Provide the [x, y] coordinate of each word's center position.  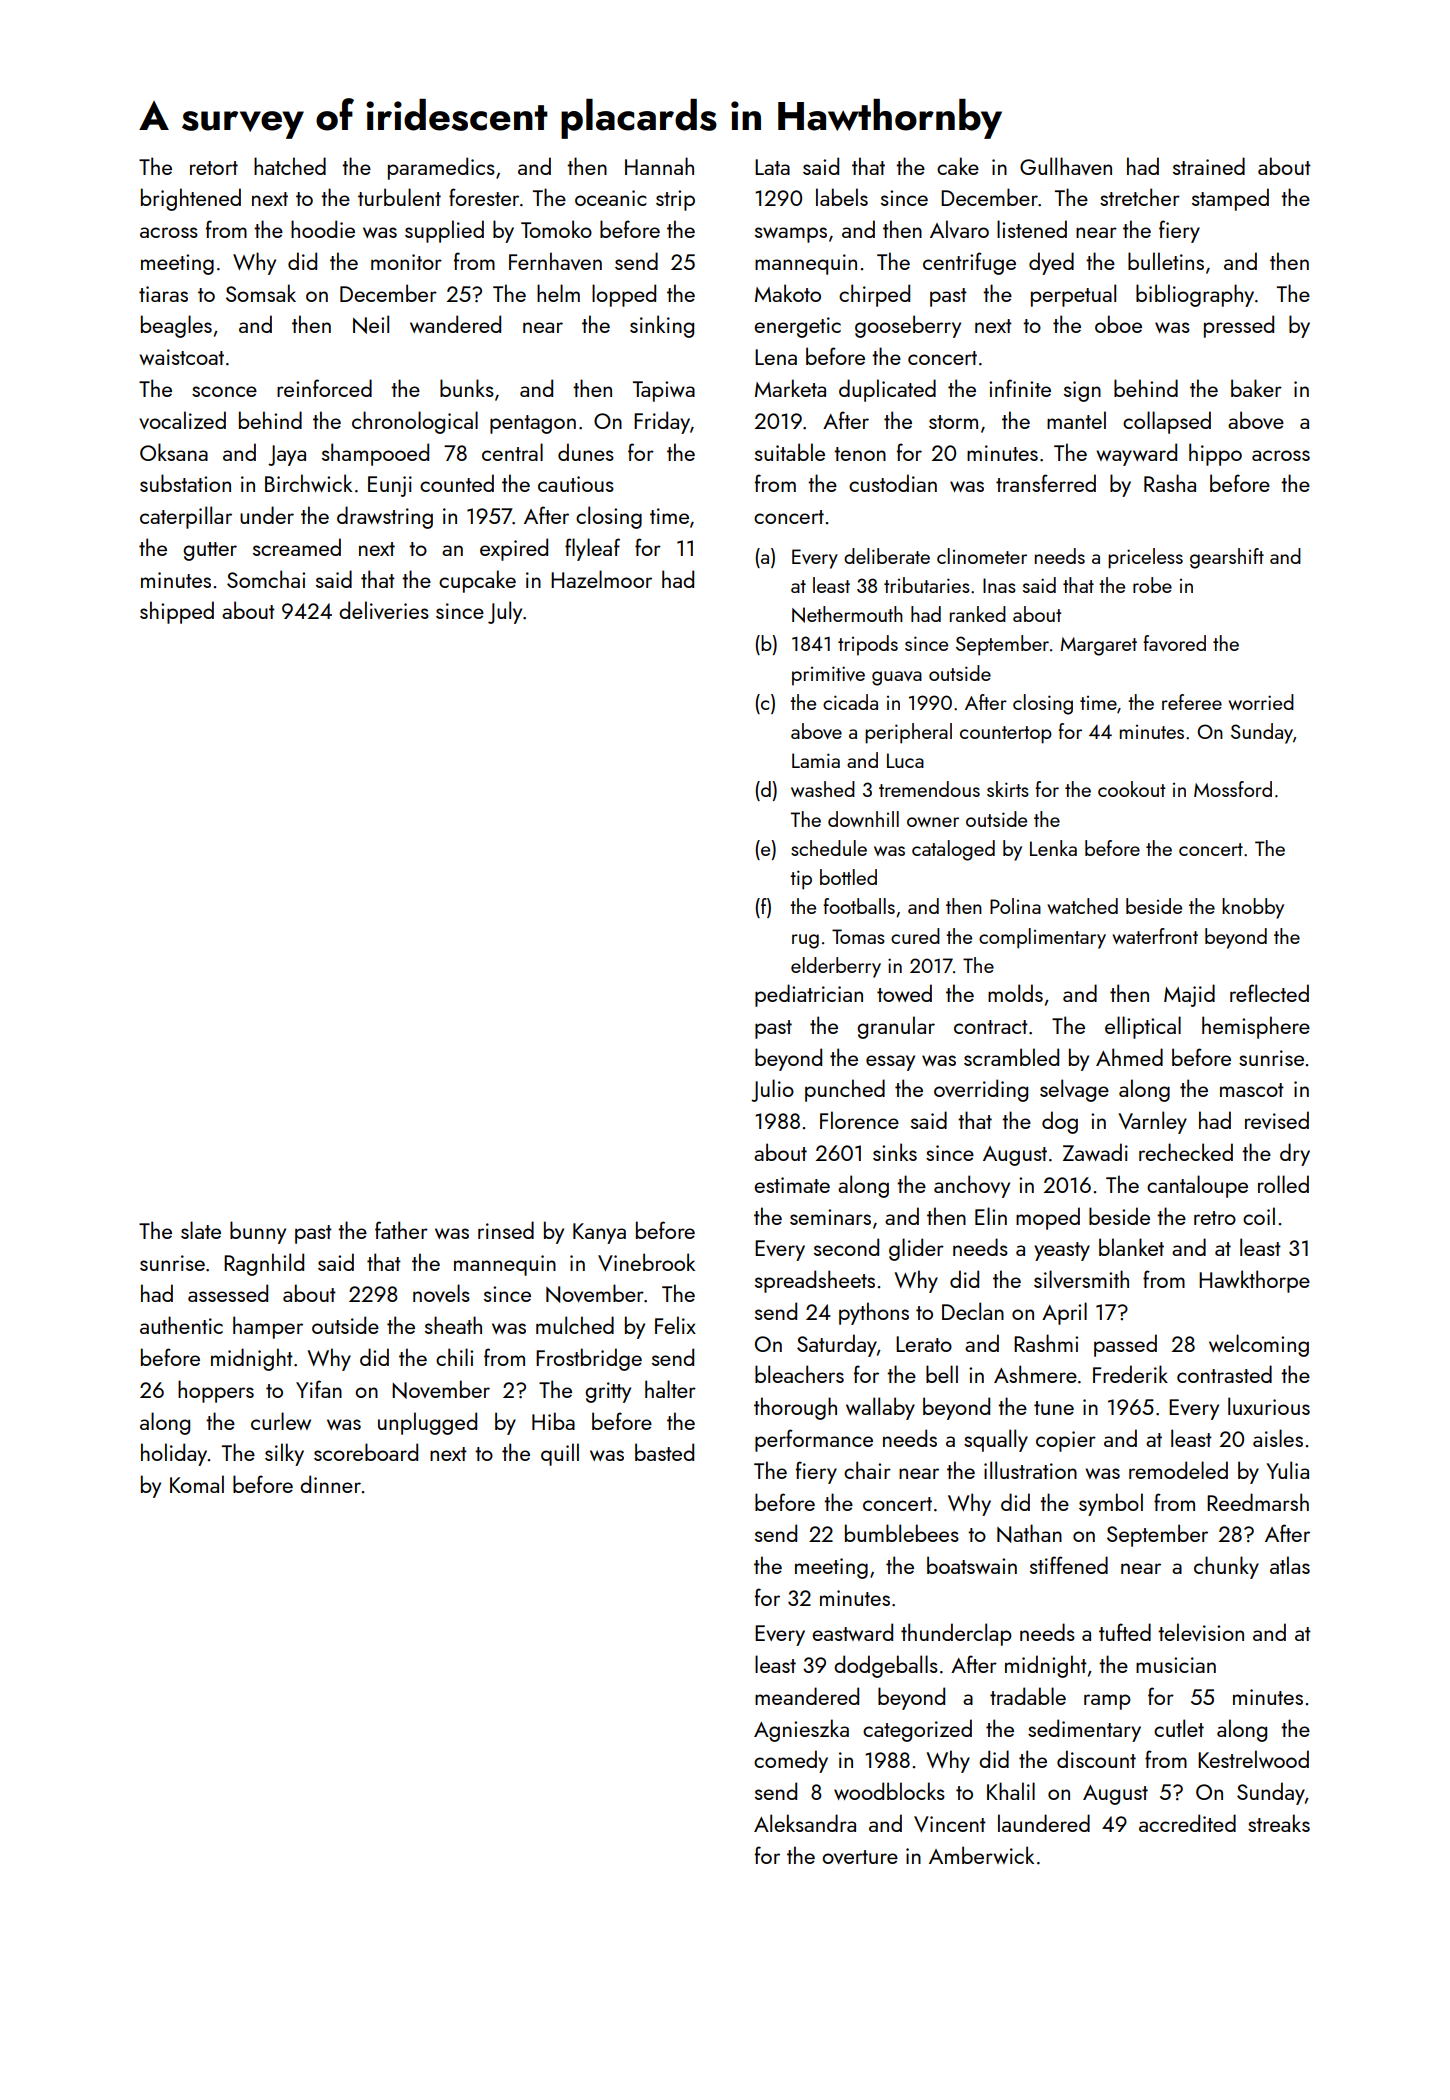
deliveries [384, 610]
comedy [791, 1761]
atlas [1290, 1565]
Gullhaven [1066, 166]
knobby [1253, 908]
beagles [176, 326]
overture [860, 1857]
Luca [905, 760]
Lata [772, 167]
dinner [330, 1484]
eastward [852, 1632]
